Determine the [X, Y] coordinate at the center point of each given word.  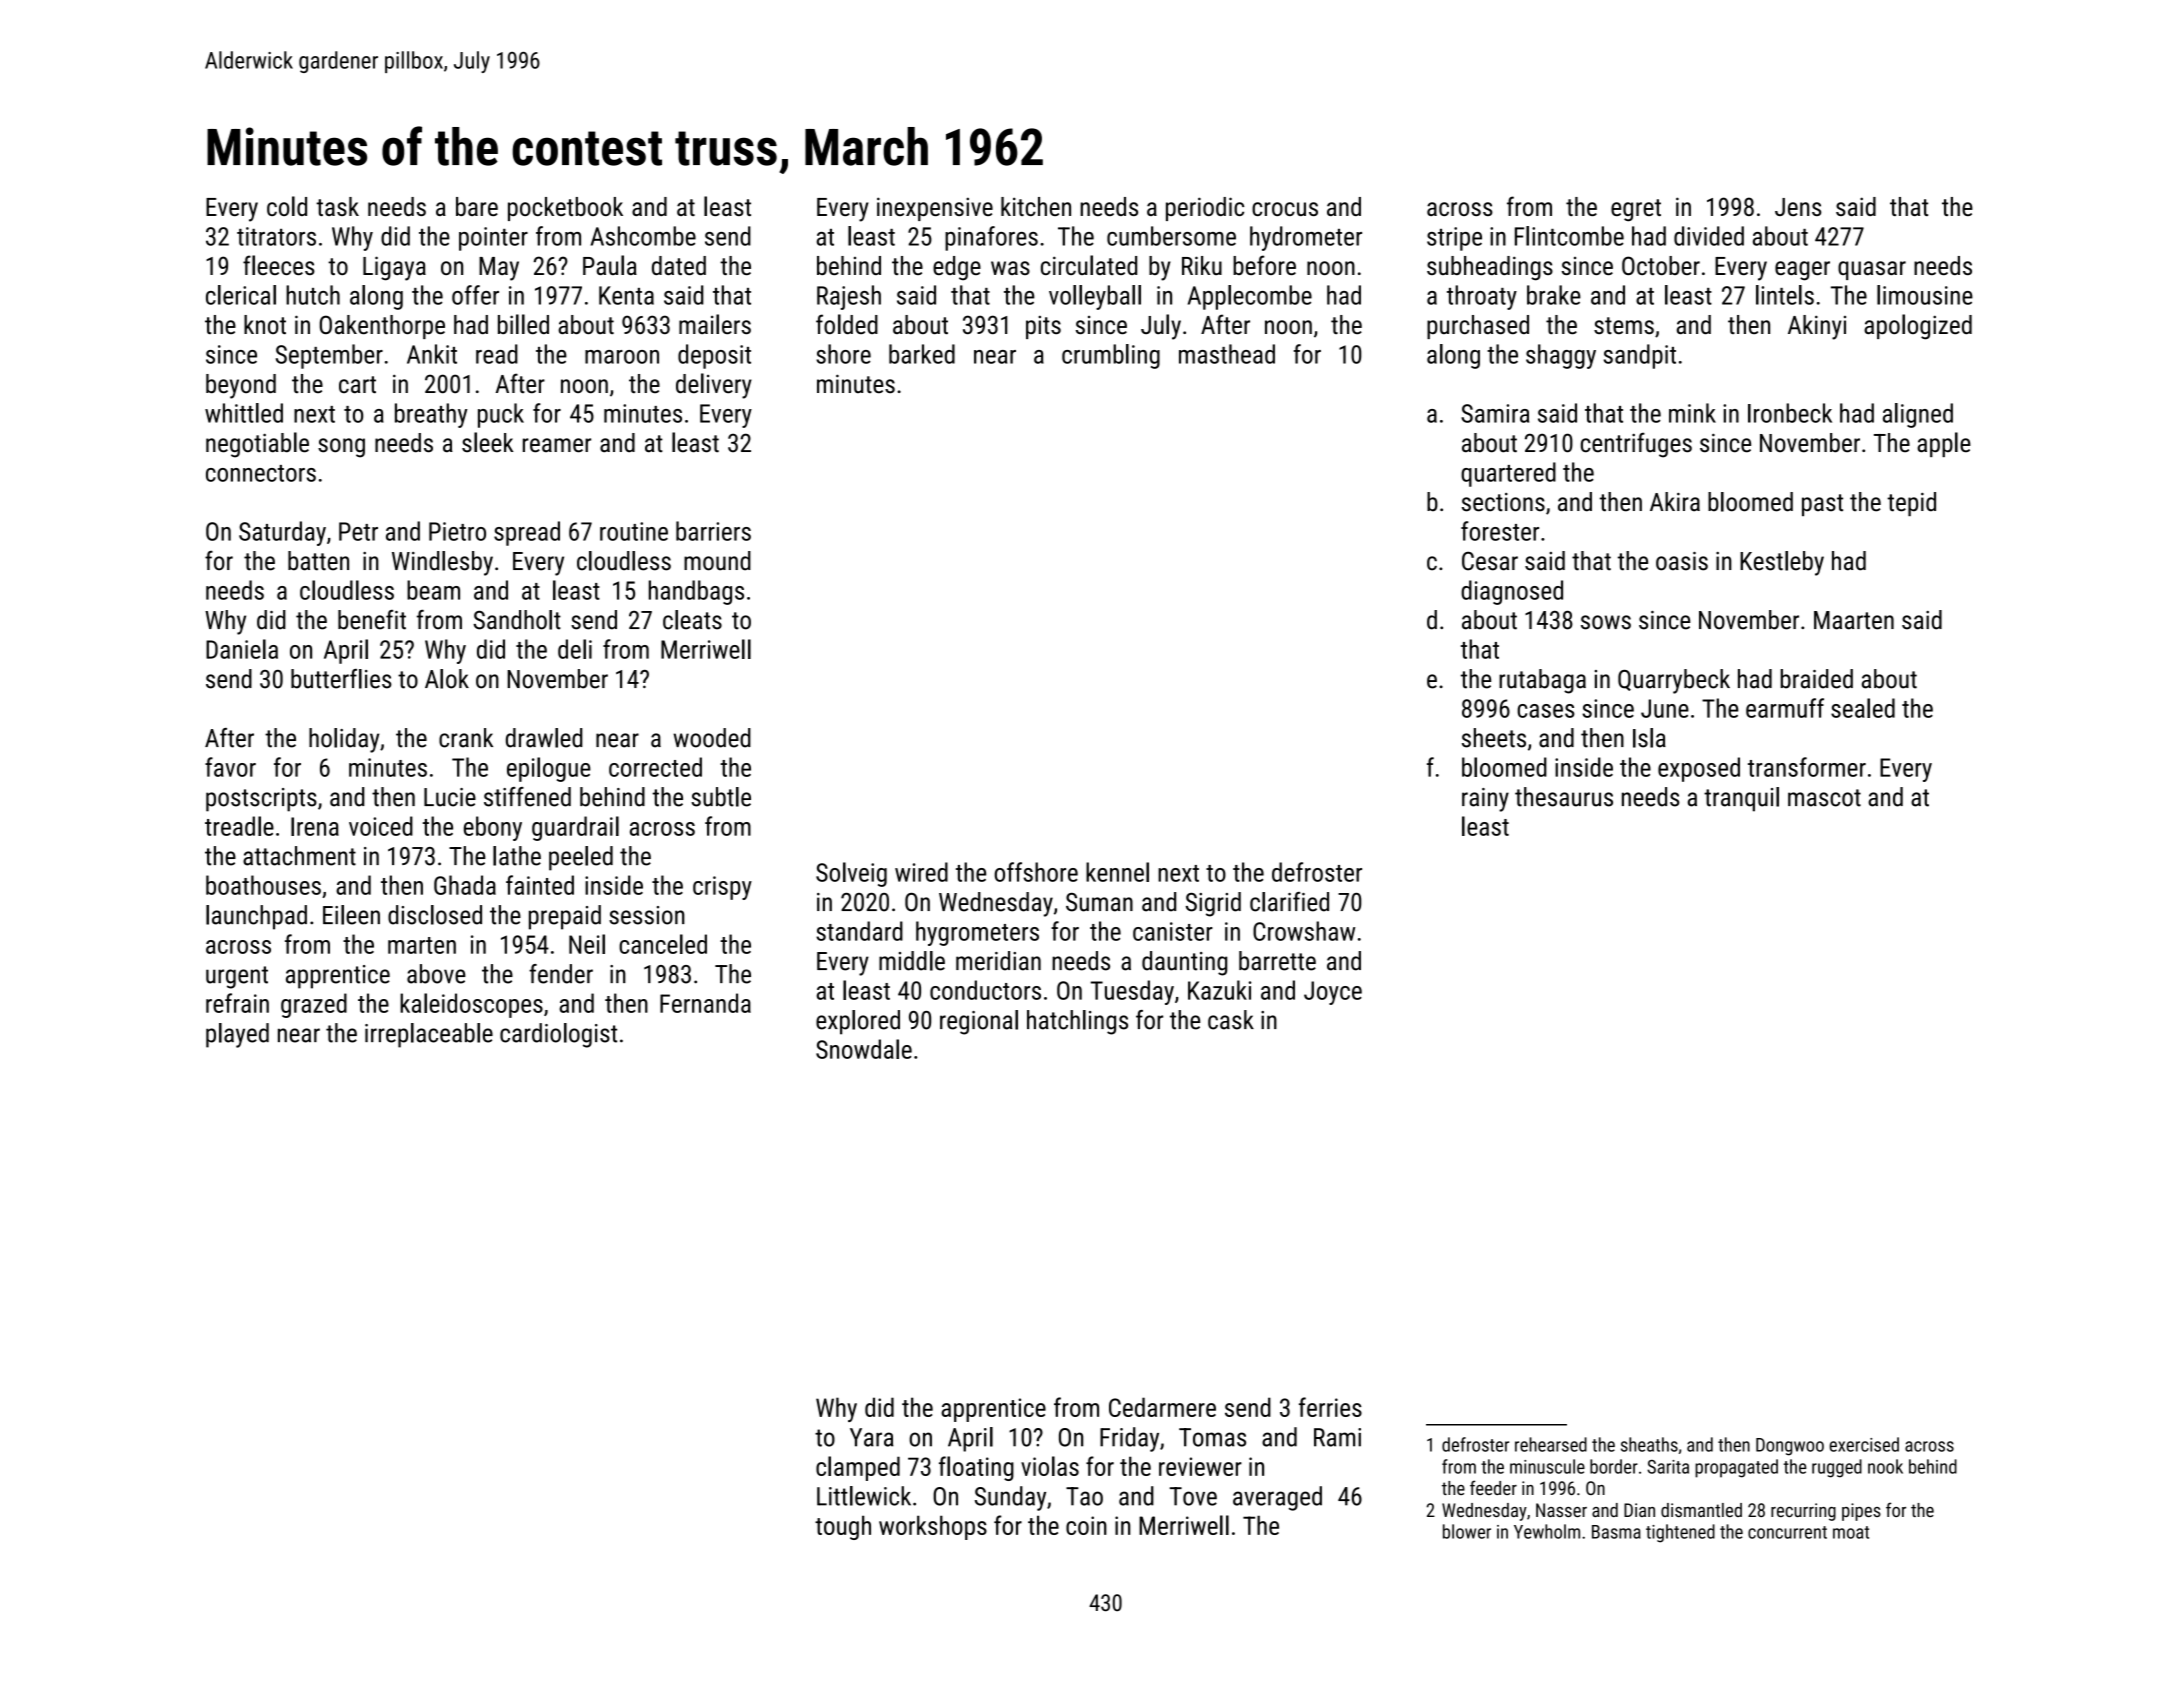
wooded [712, 738]
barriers [713, 531]
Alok [447, 679]
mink [1692, 413]
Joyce [1333, 993]
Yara [872, 1437]
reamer [557, 445]
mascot [1824, 798]
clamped [858, 1468]
